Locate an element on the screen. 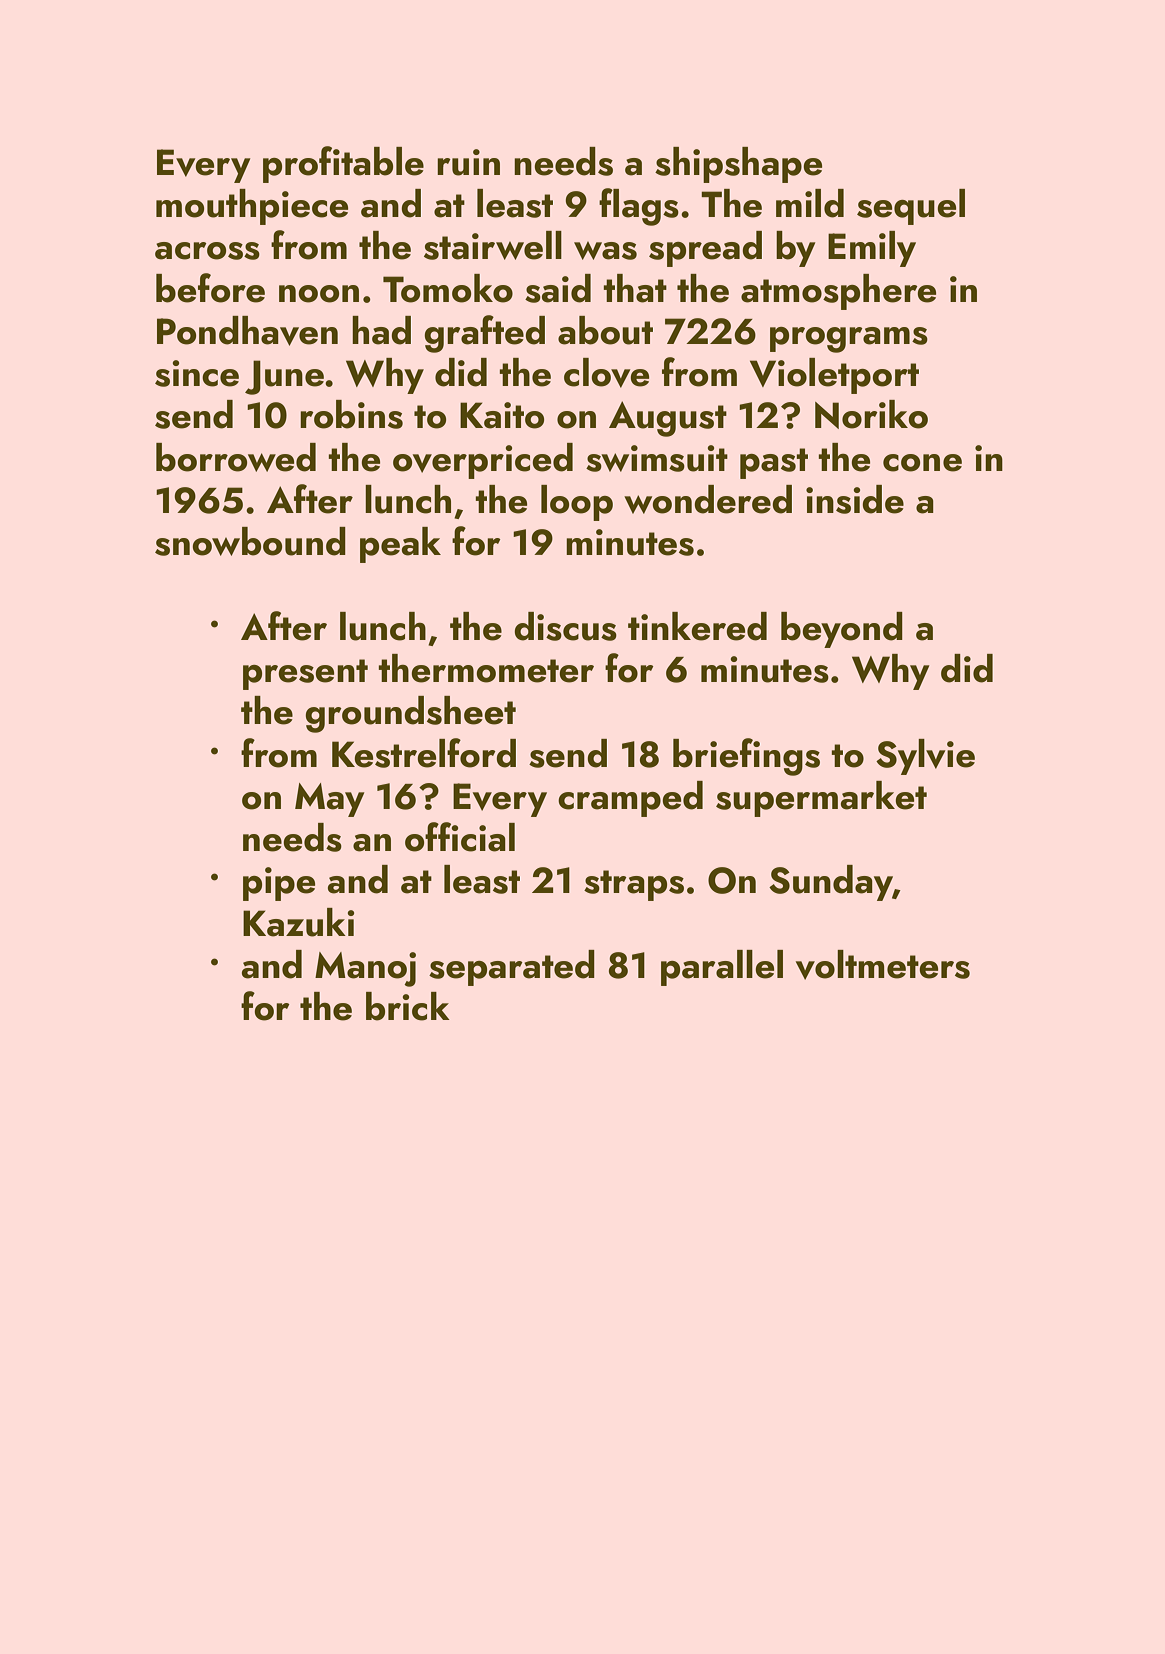  voltmeters is located at coordinates (883, 965).
